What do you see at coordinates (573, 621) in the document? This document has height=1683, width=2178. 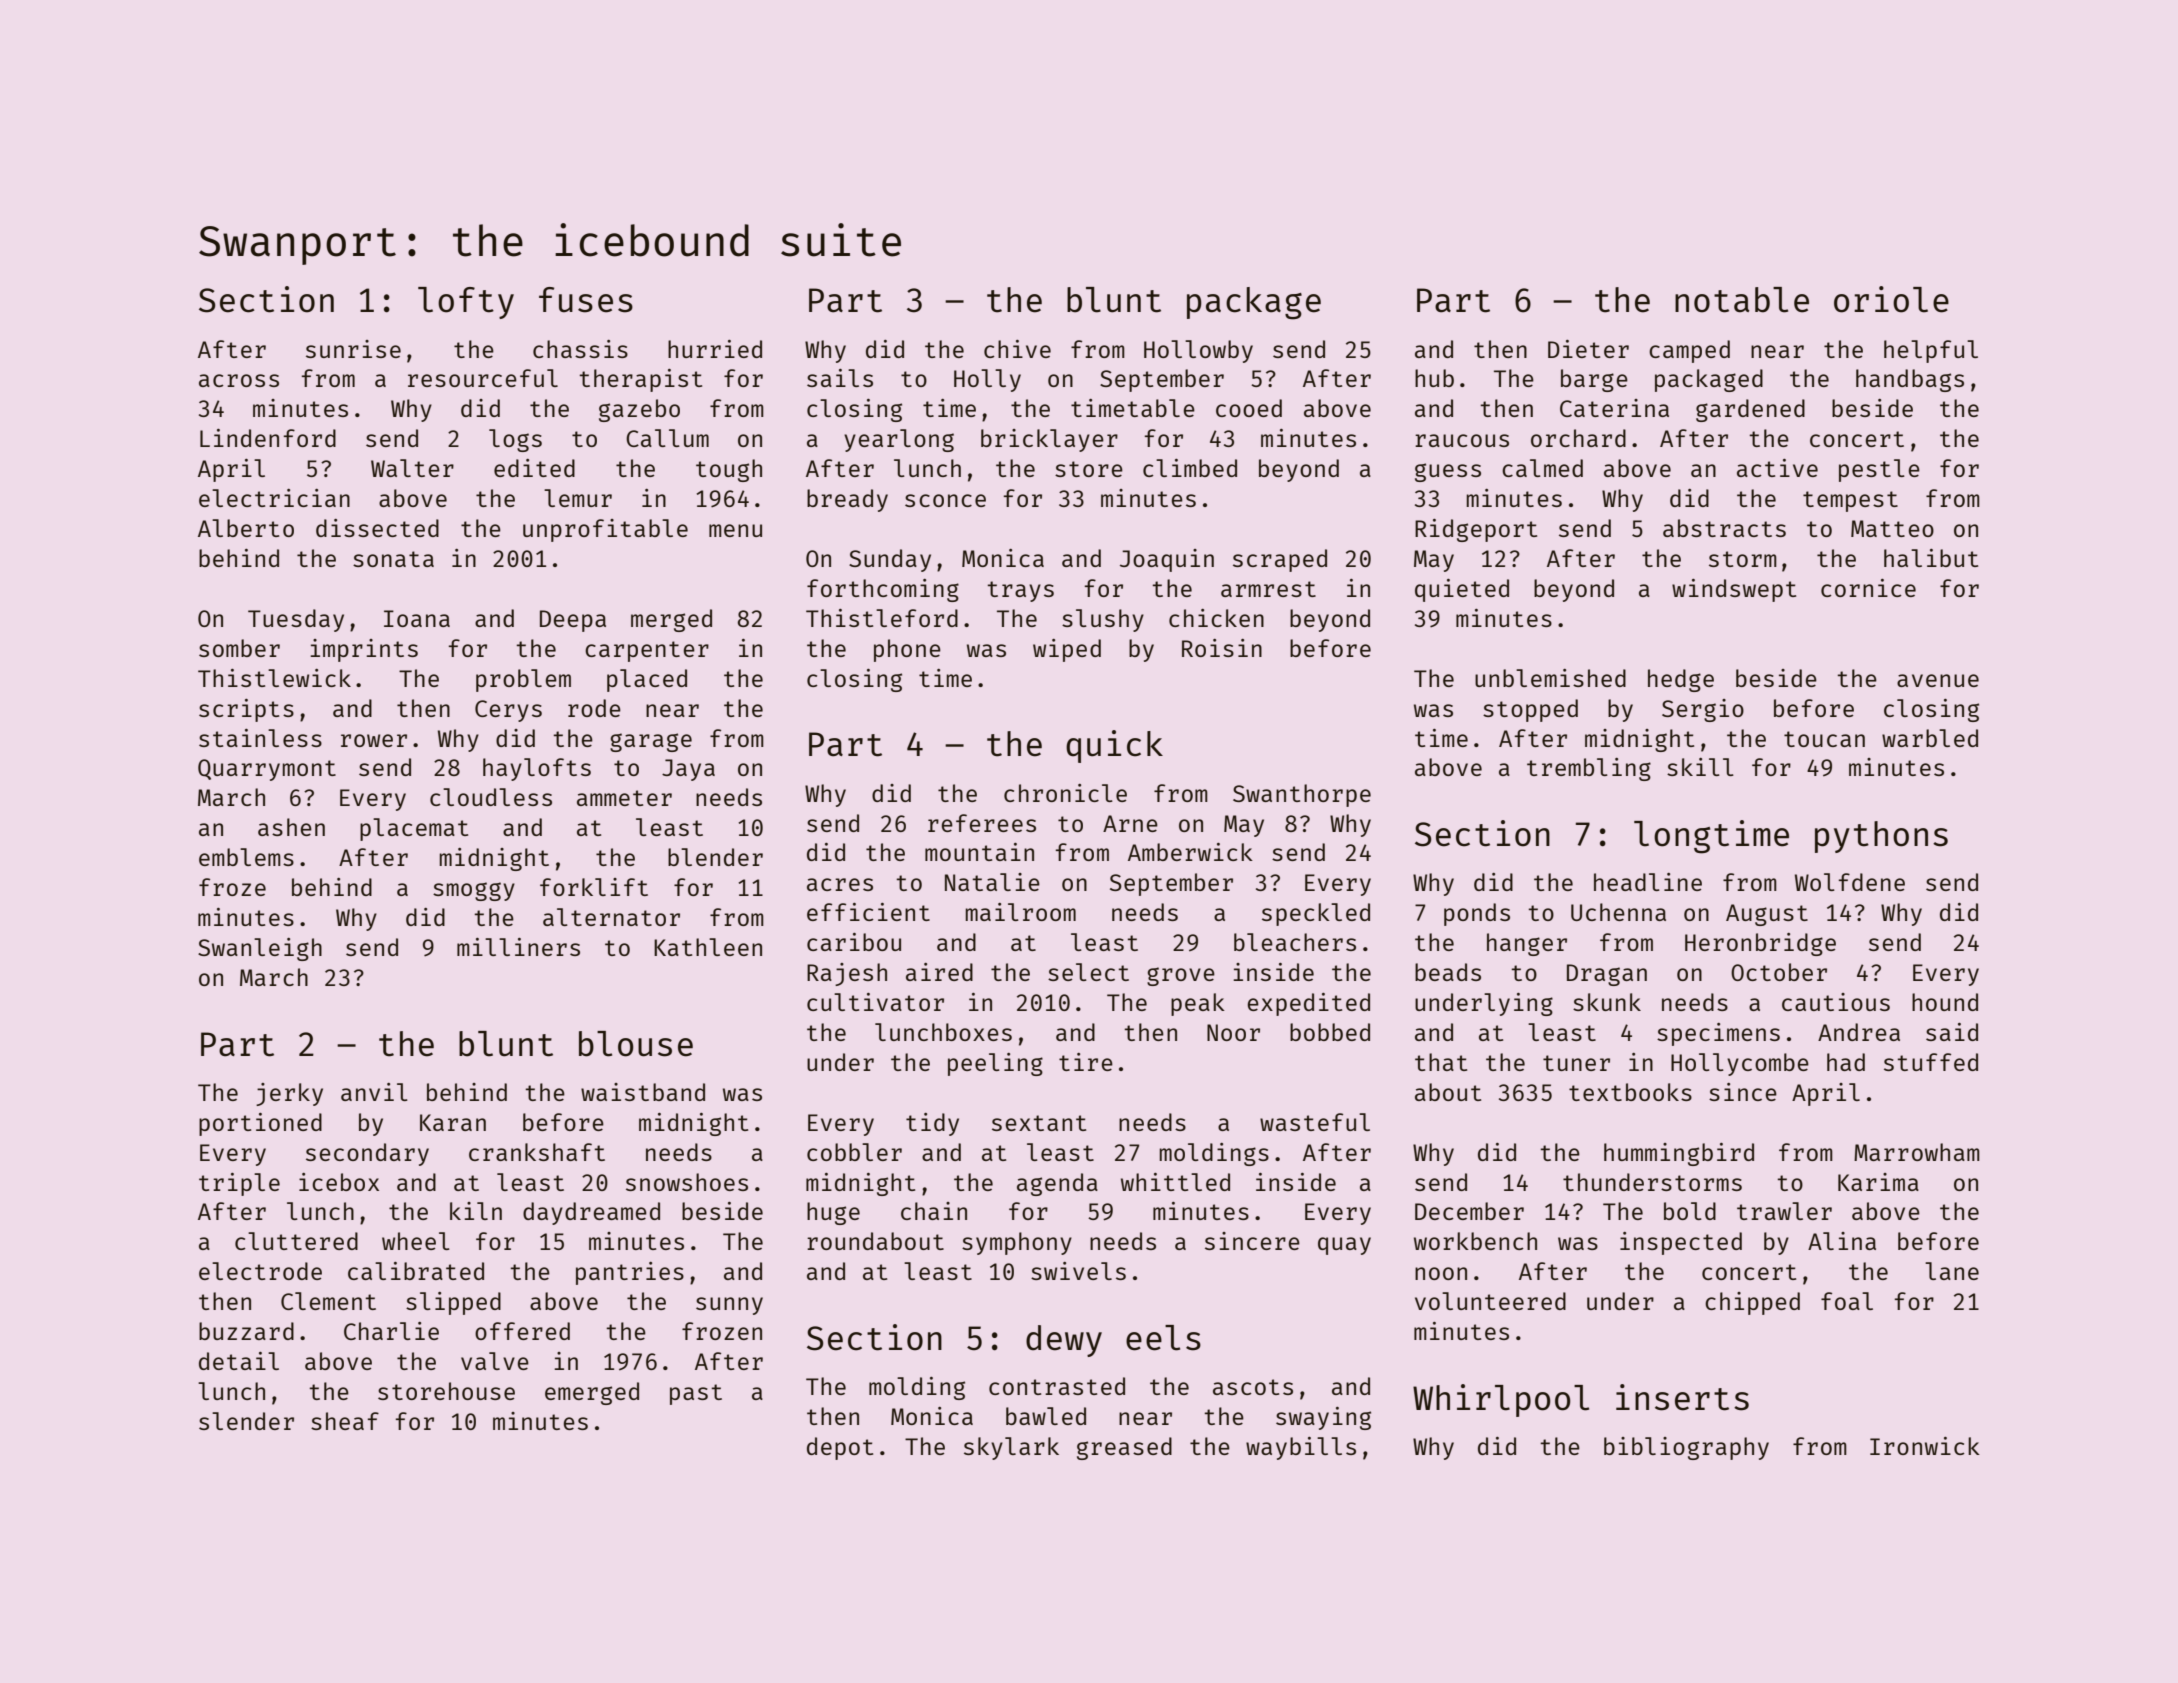 I see `Deepa` at bounding box center [573, 621].
